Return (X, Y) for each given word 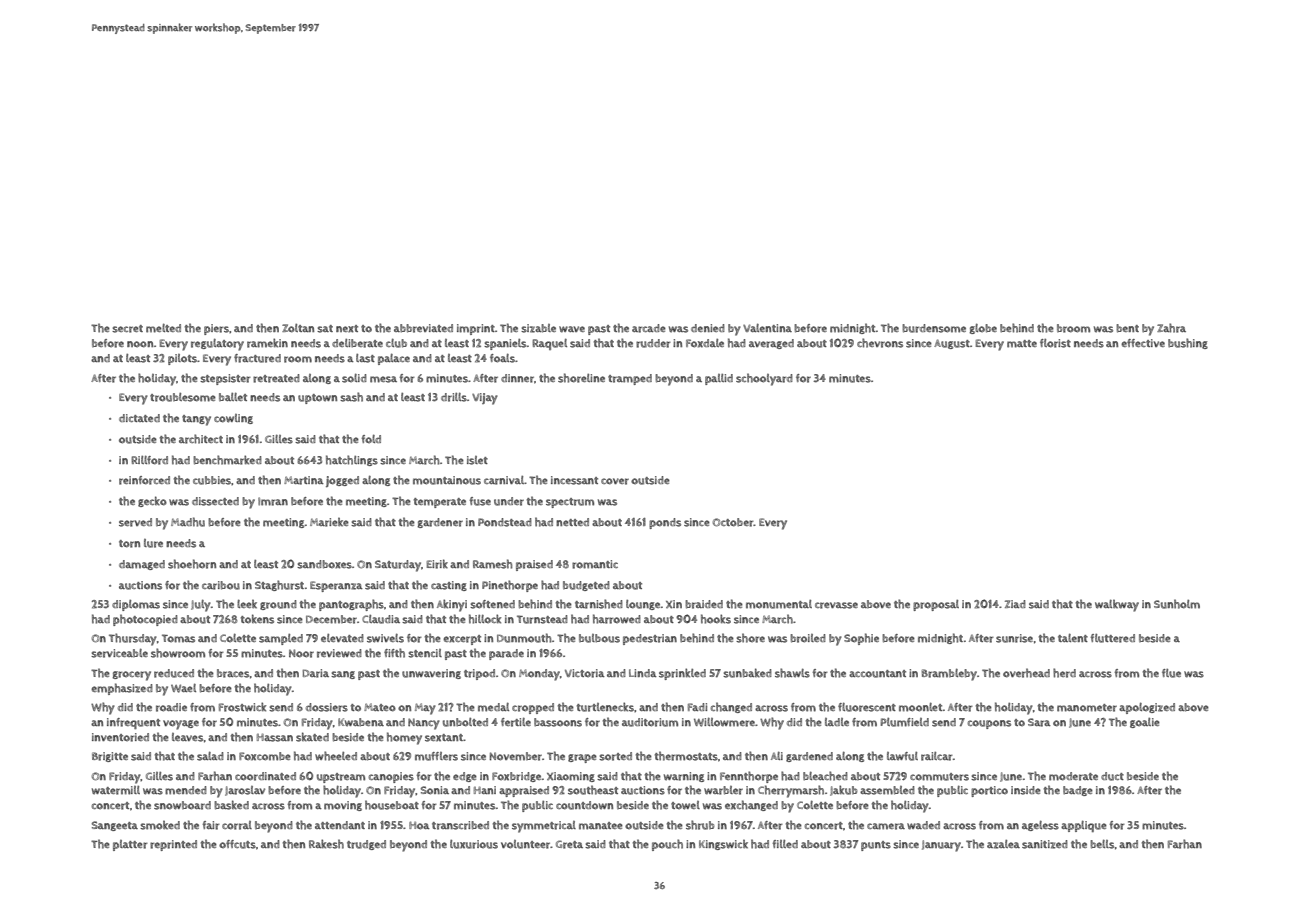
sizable (538, 328)
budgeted (586, 586)
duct (1112, 776)
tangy (196, 420)
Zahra (1171, 328)
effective (1143, 343)
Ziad (1015, 604)
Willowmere (724, 722)
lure (153, 543)
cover (615, 481)
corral (237, 825)
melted (163, 328)
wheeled (336, 756)
